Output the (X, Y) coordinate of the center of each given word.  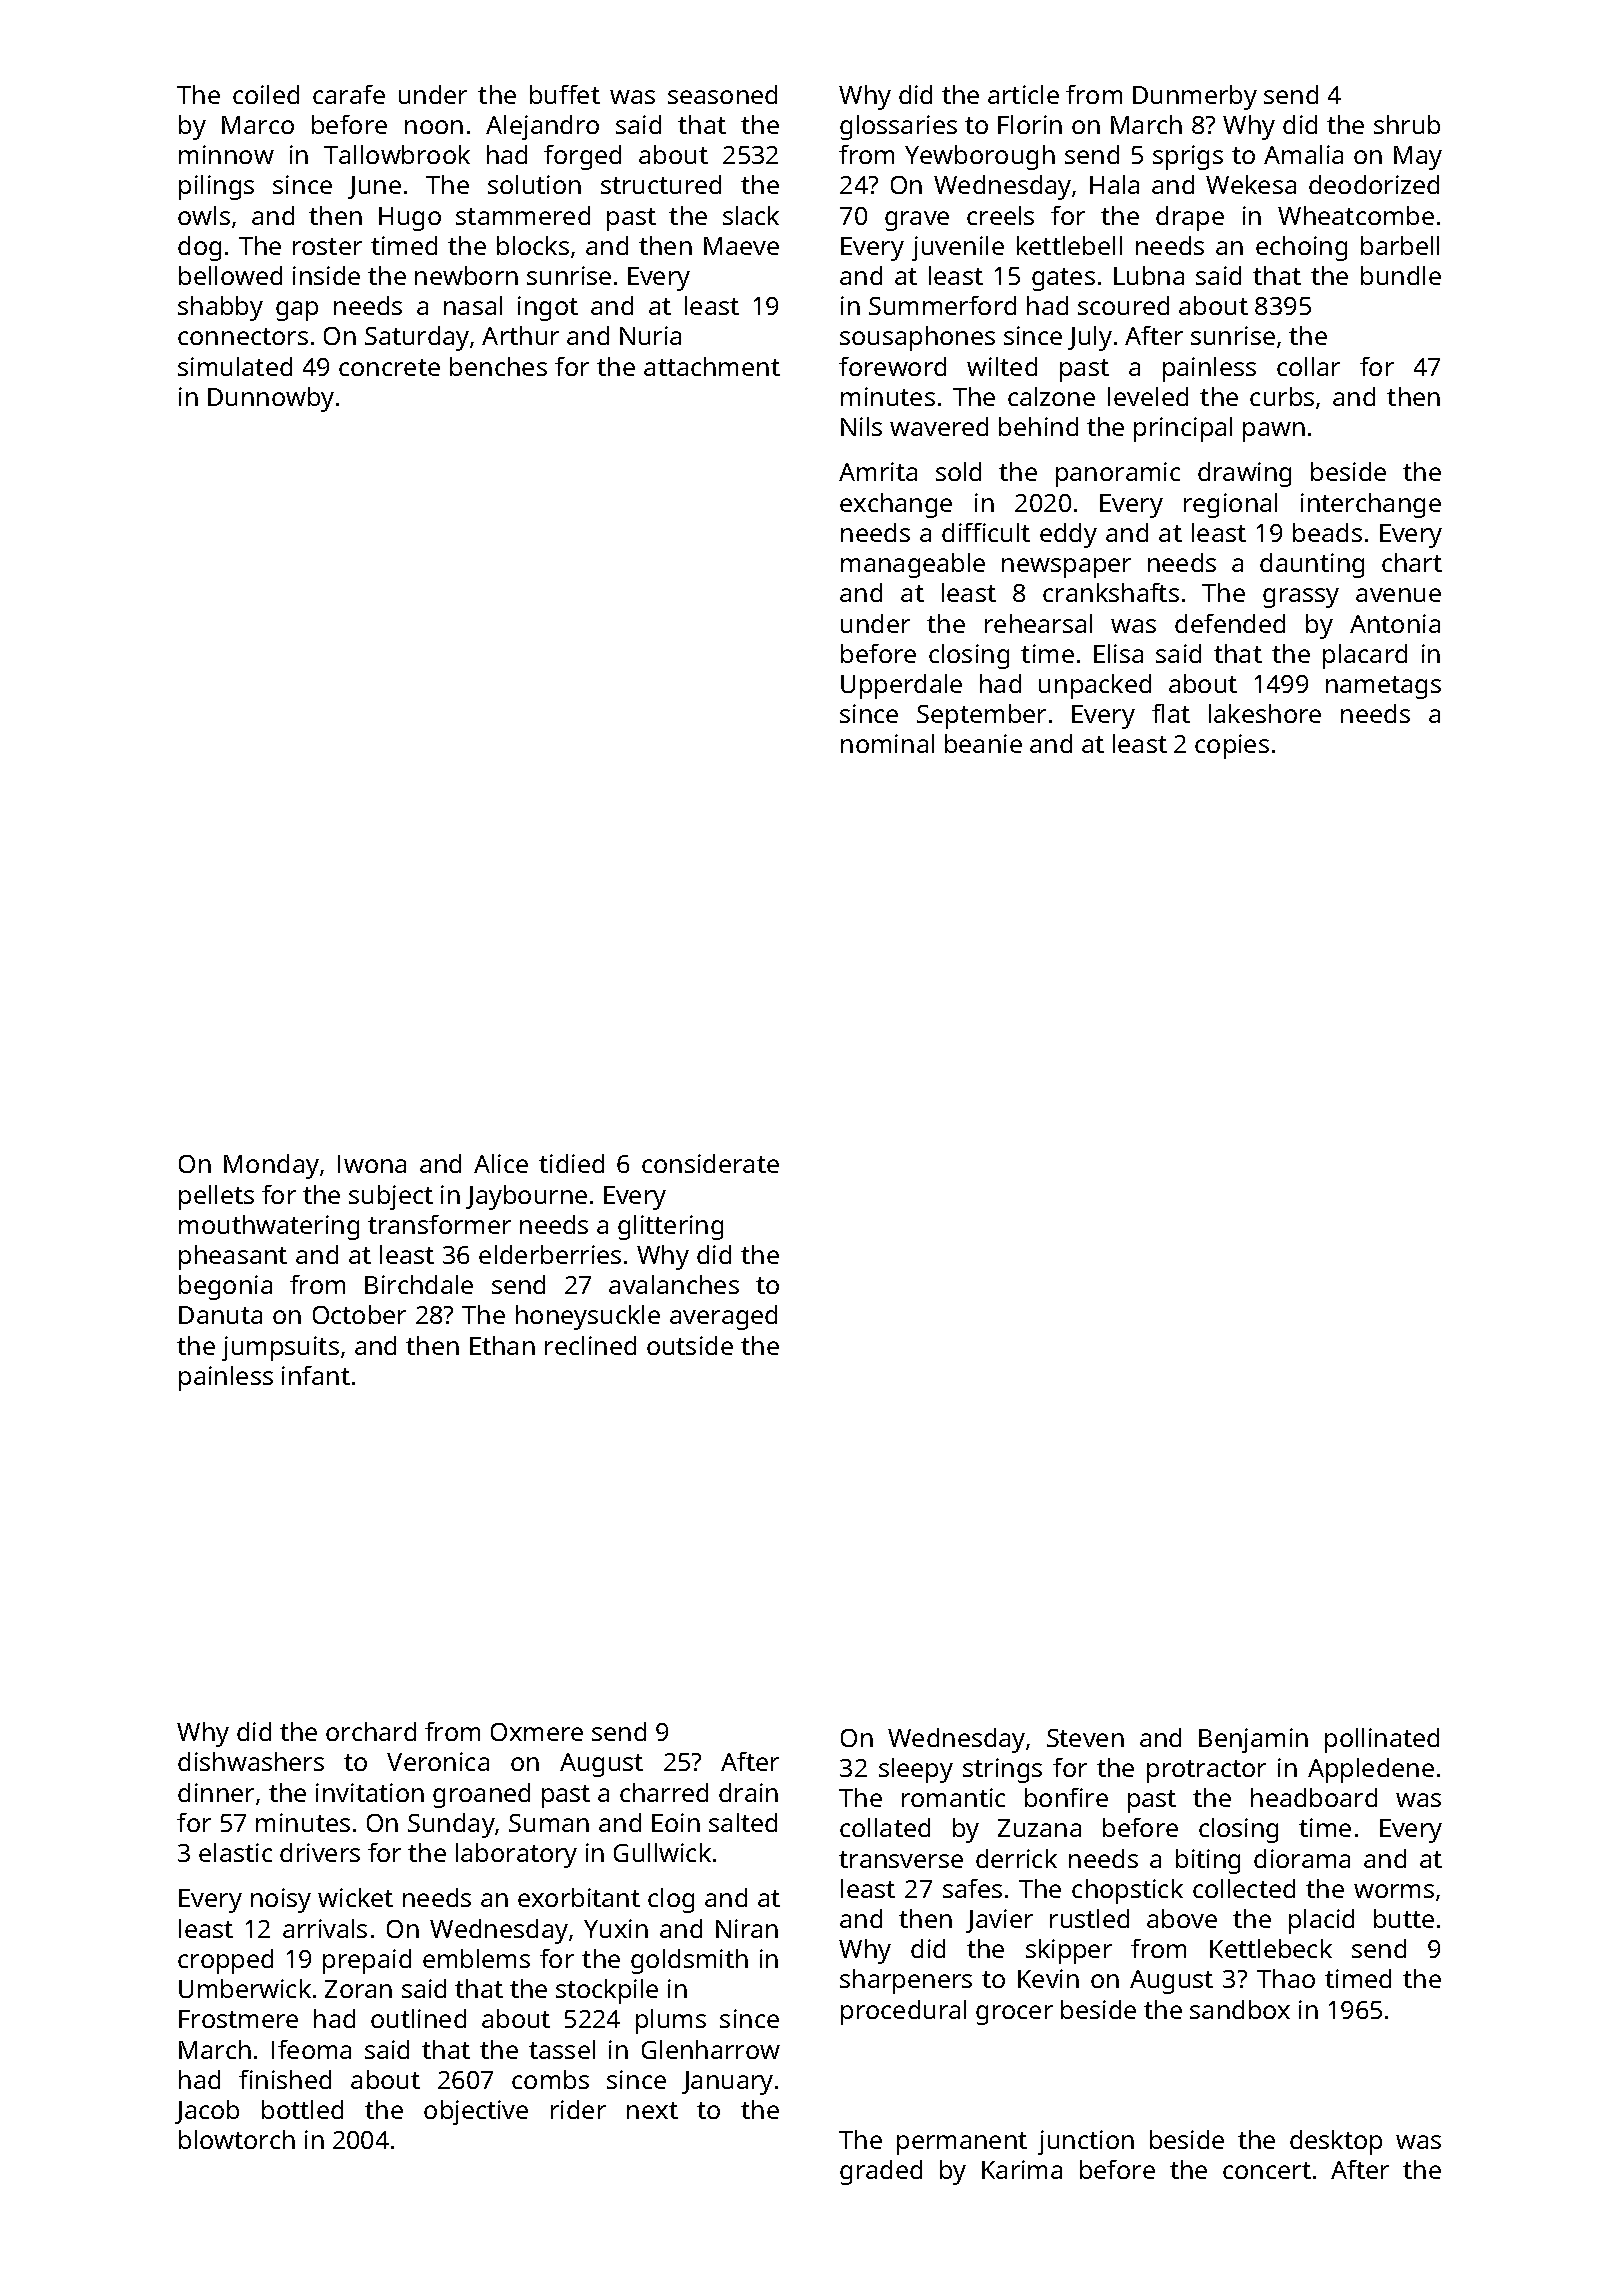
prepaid (367, 1961)
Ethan (502, 1345)
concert (1267, 2170)
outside (690, 1345)
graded (881, 2172)
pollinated (1382, 1740)
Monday (271, 1166)
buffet (565, 94)
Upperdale (901, 686)
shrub (1407, 124)
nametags (1383, 687)
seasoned (722, 94)
